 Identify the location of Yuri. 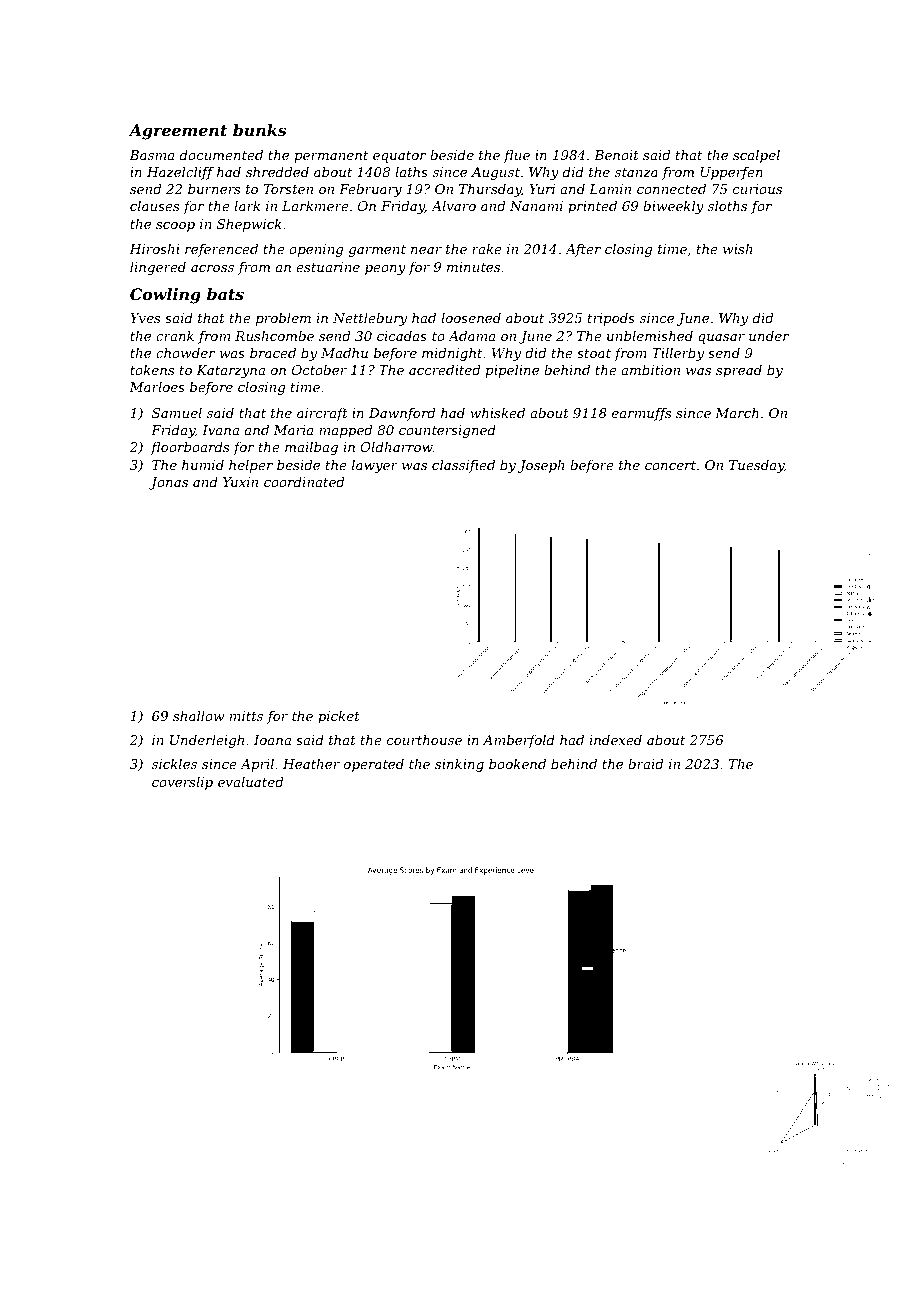
(542, 189).
